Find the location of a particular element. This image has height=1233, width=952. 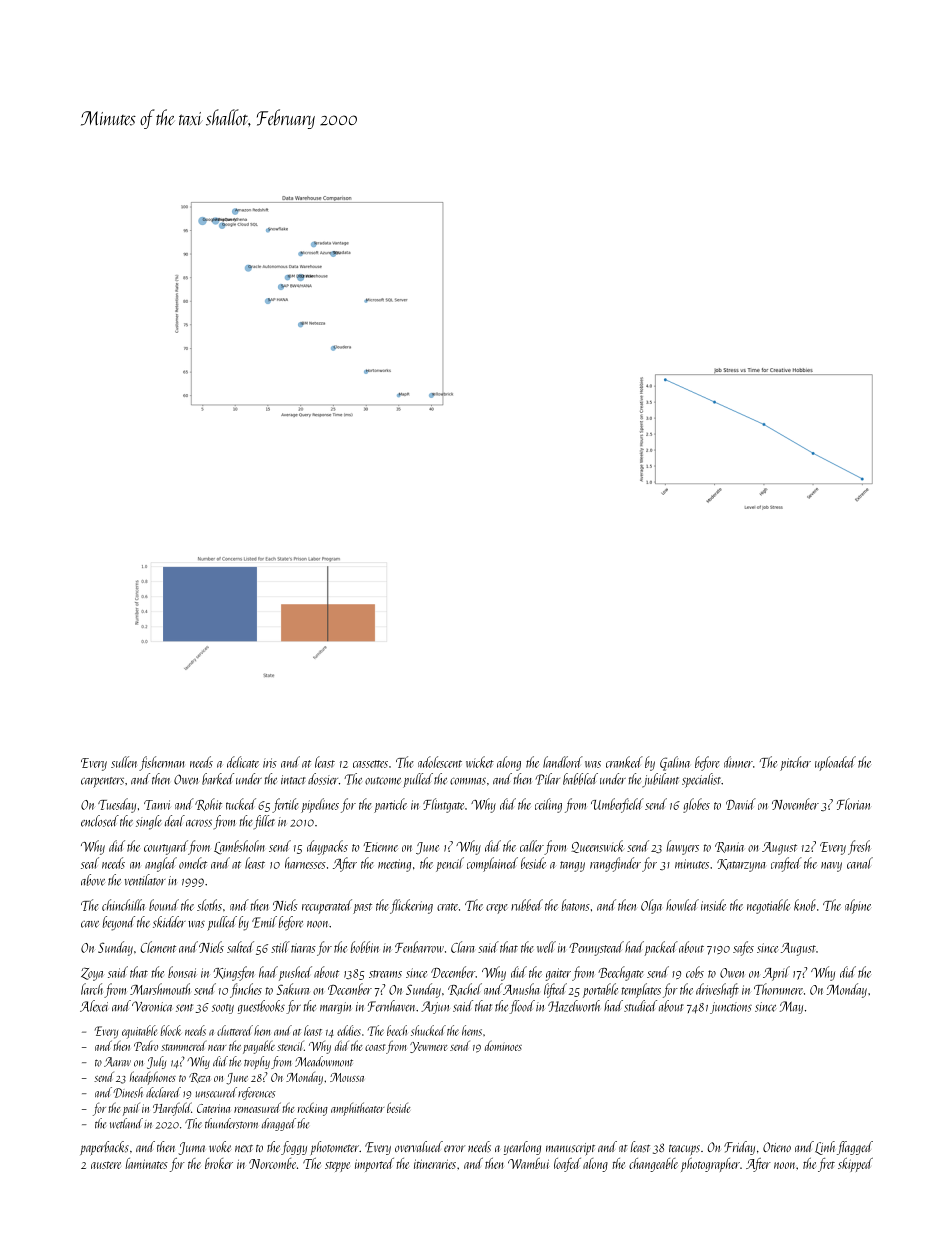

streams is located at coordinates (385, 974).
